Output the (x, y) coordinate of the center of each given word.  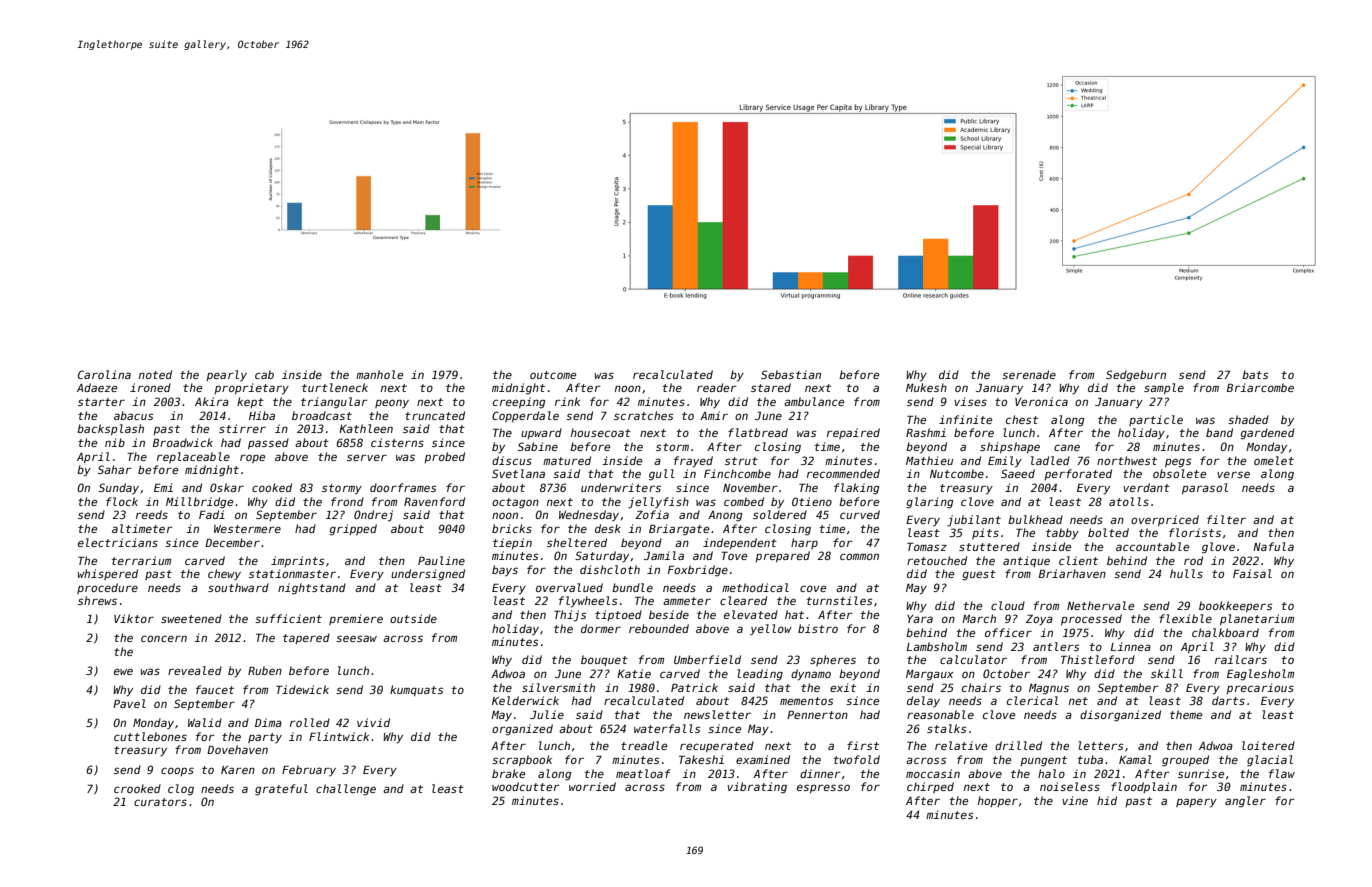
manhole (379, 374)
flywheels (588, 602)
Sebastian (791, 374)
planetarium (1257, 619)
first (863, 745)
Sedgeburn (1136, 376)
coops (177, 771)
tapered (306, 638)
